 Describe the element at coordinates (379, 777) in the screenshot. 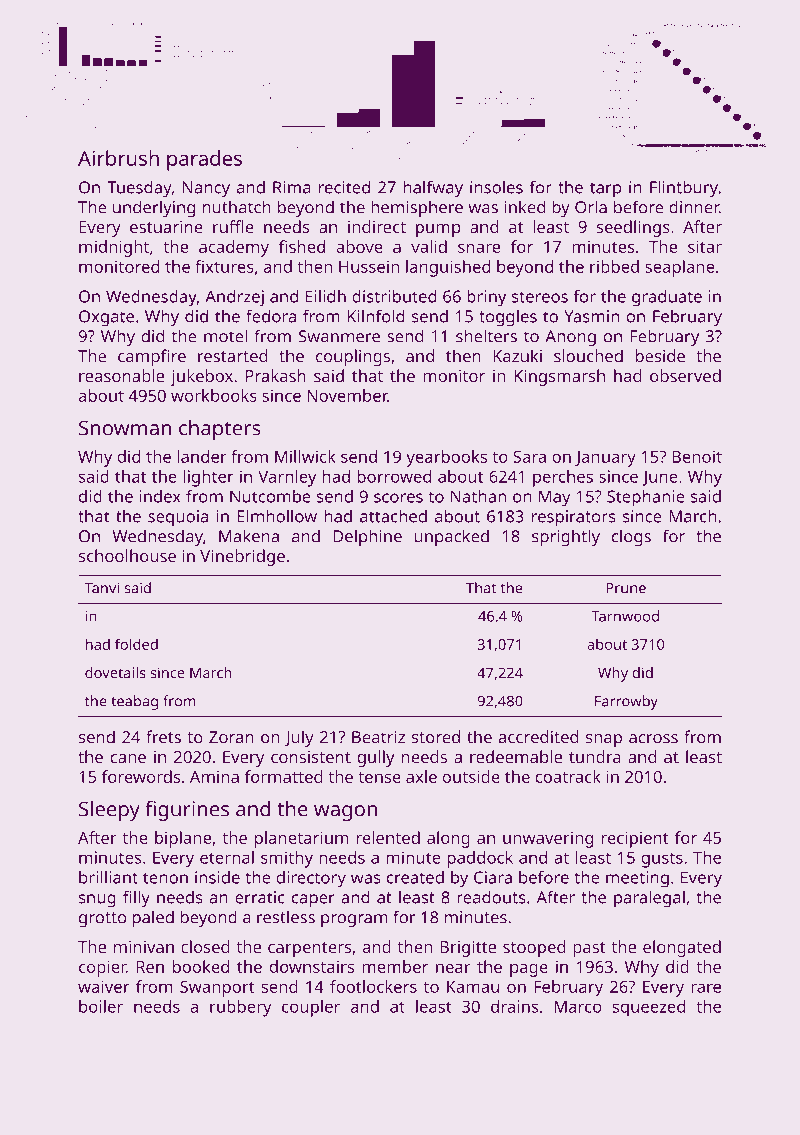

I see `tense` at that location.
